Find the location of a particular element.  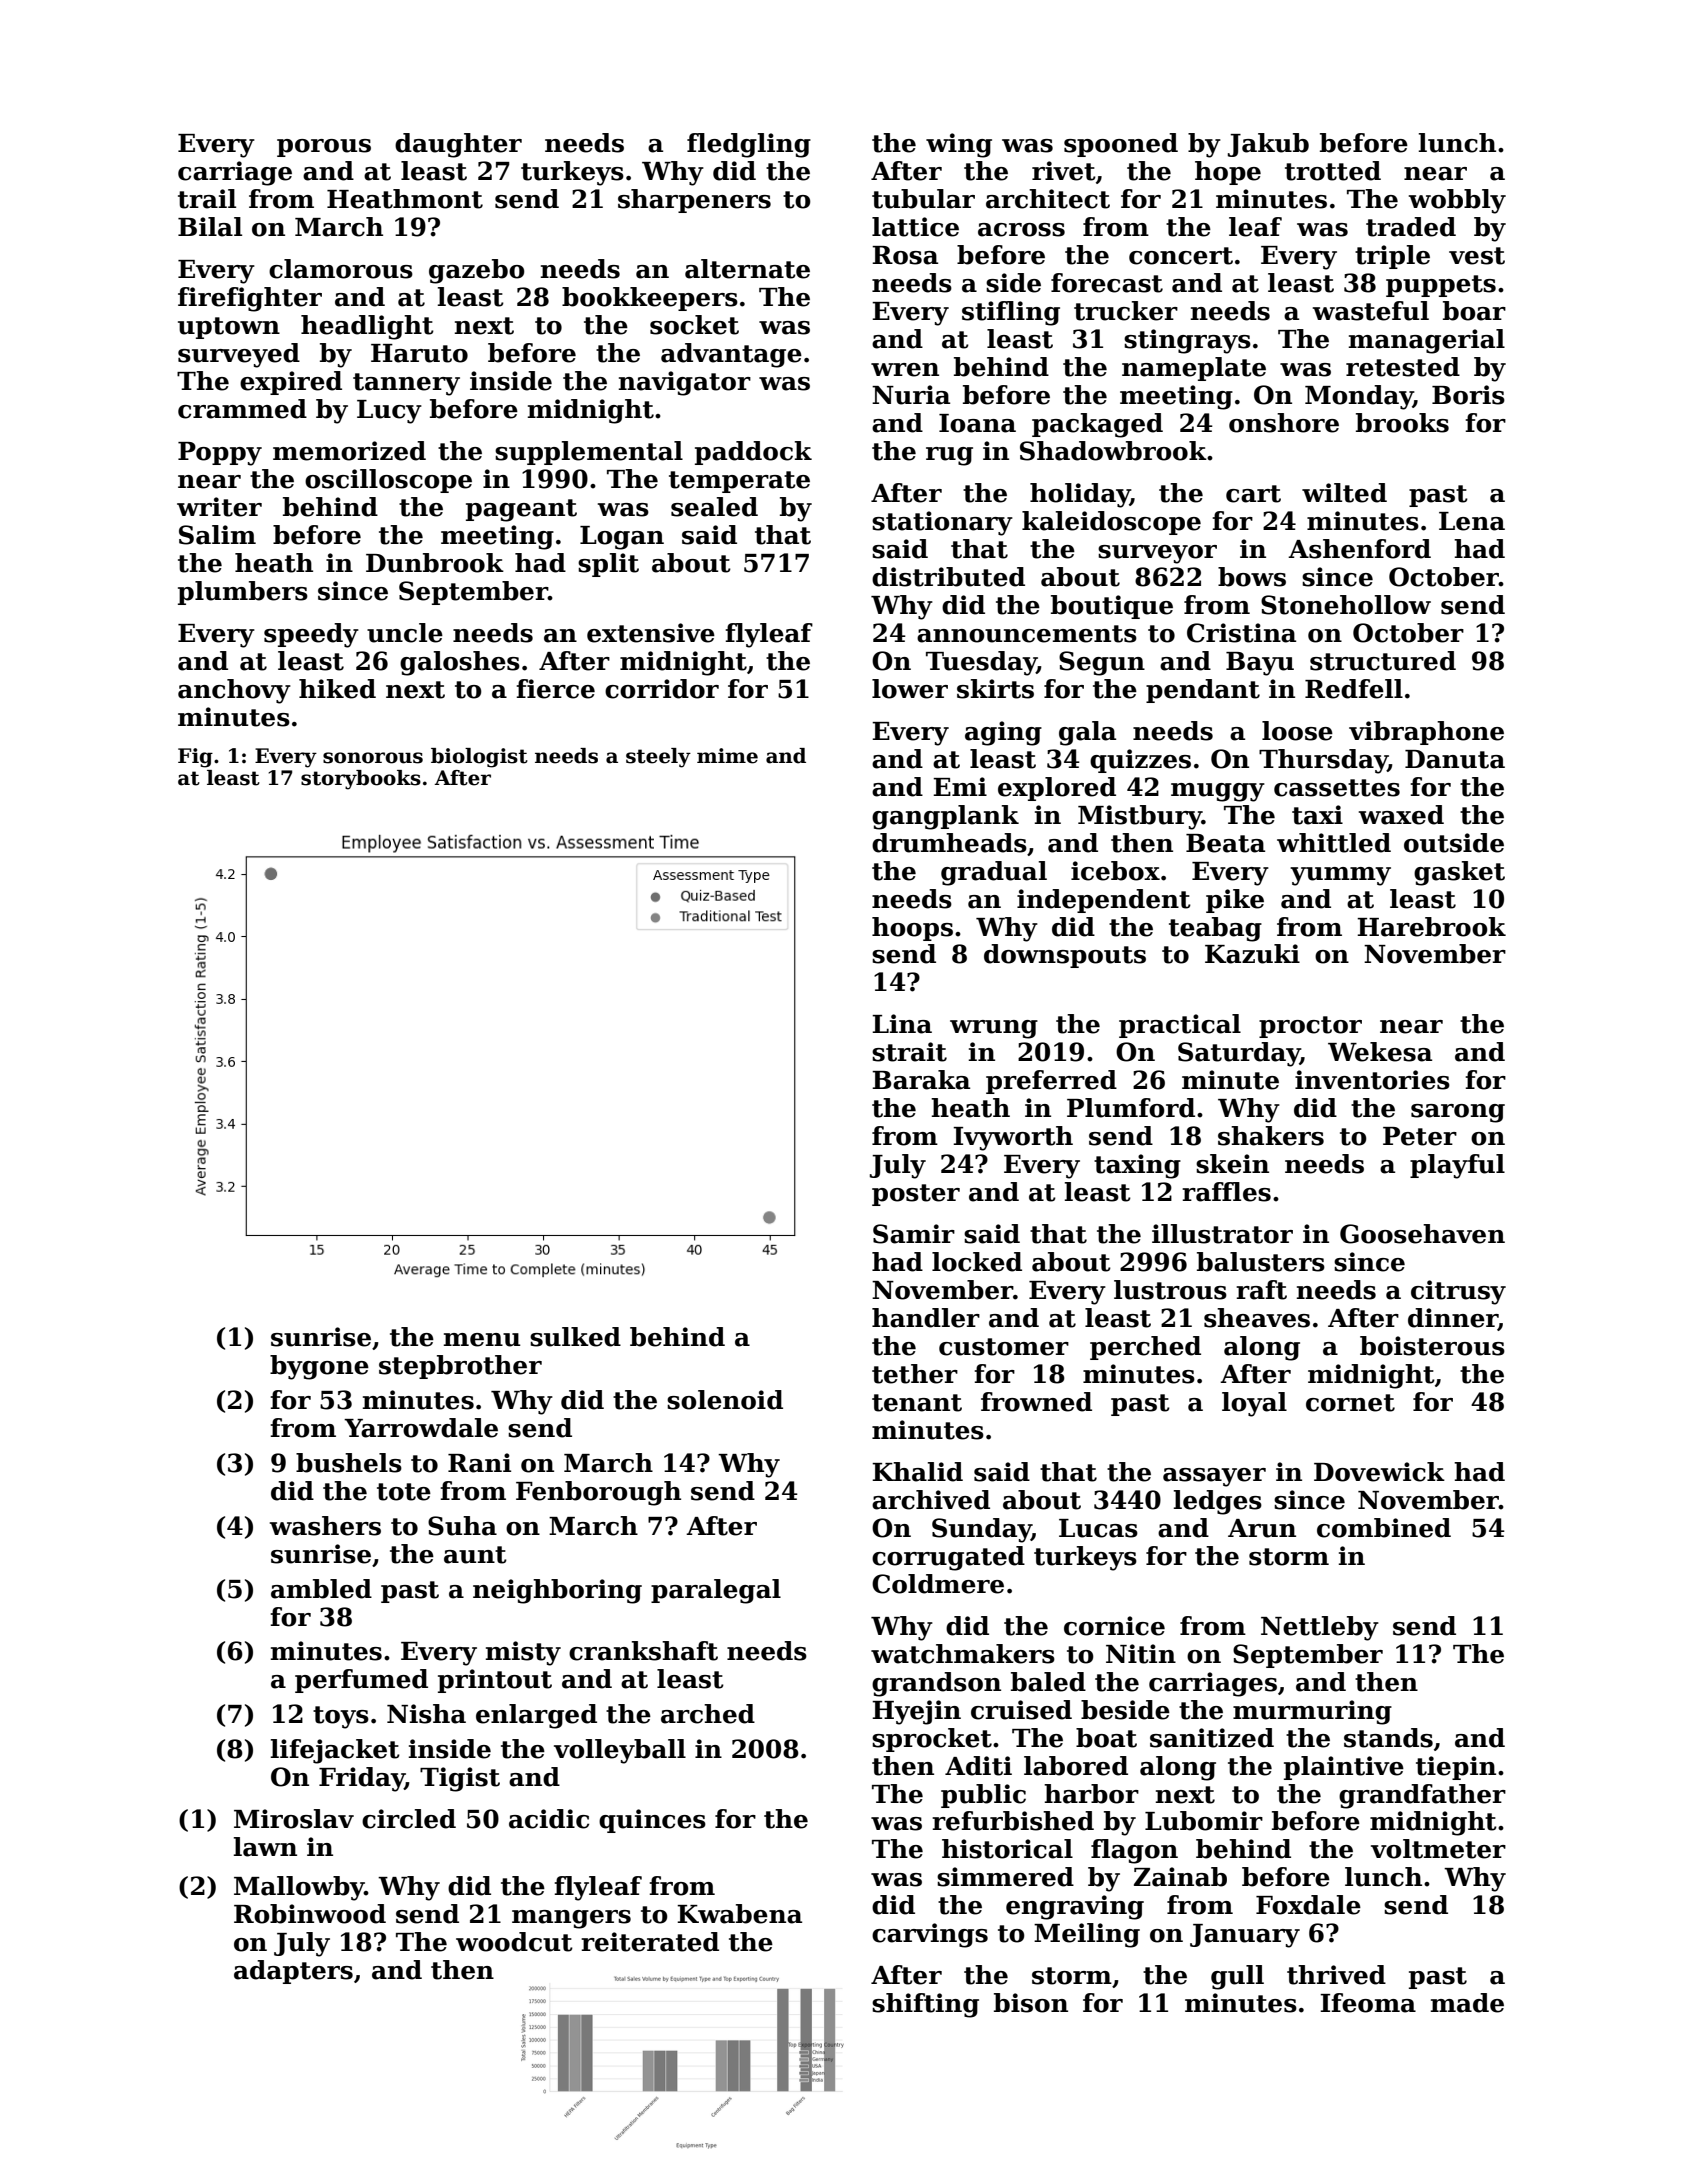

strait is located at coordinates (909, 1052).
